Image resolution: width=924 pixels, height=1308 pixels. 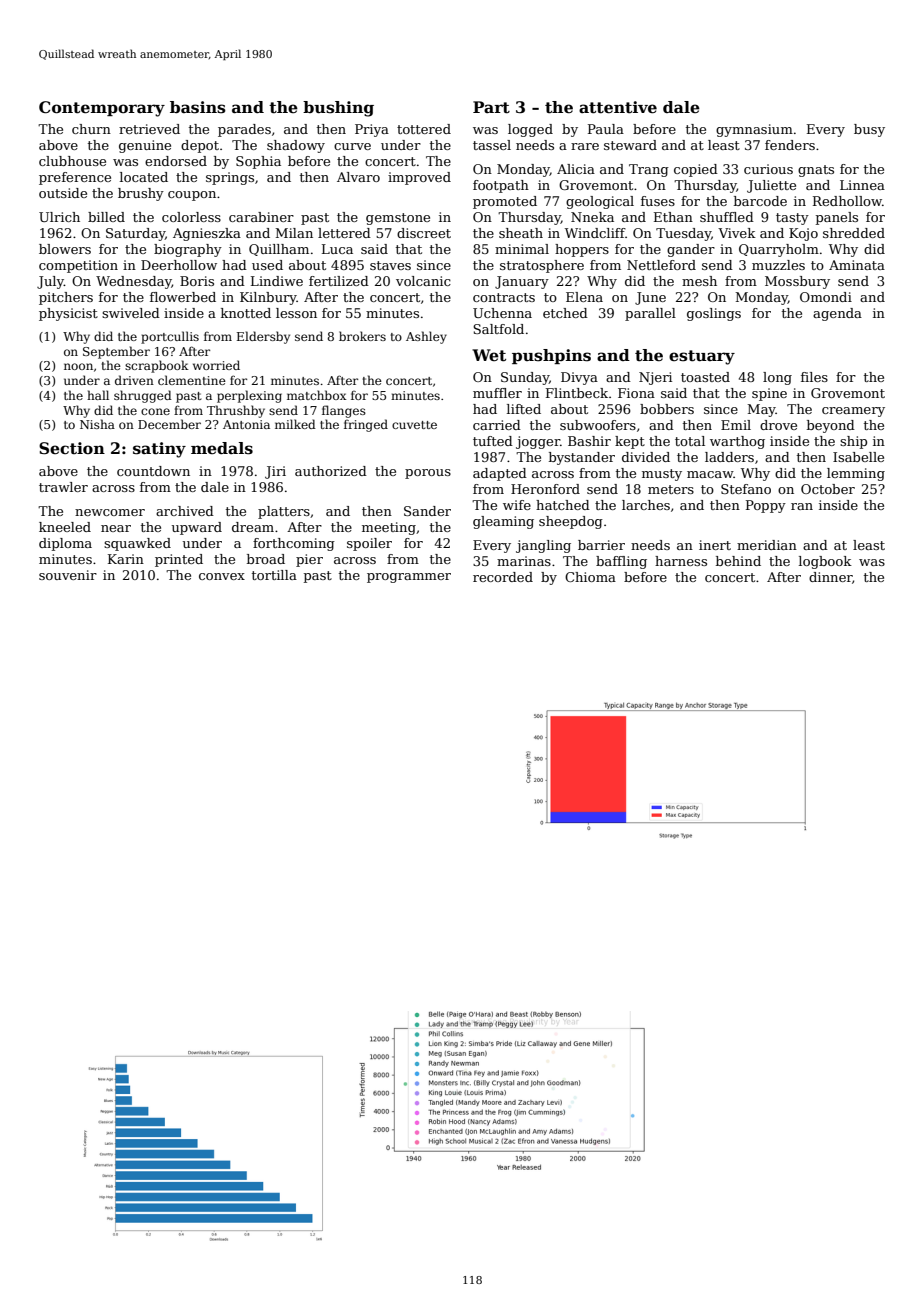 I want to click on platters, so click(x=284, y=512).
